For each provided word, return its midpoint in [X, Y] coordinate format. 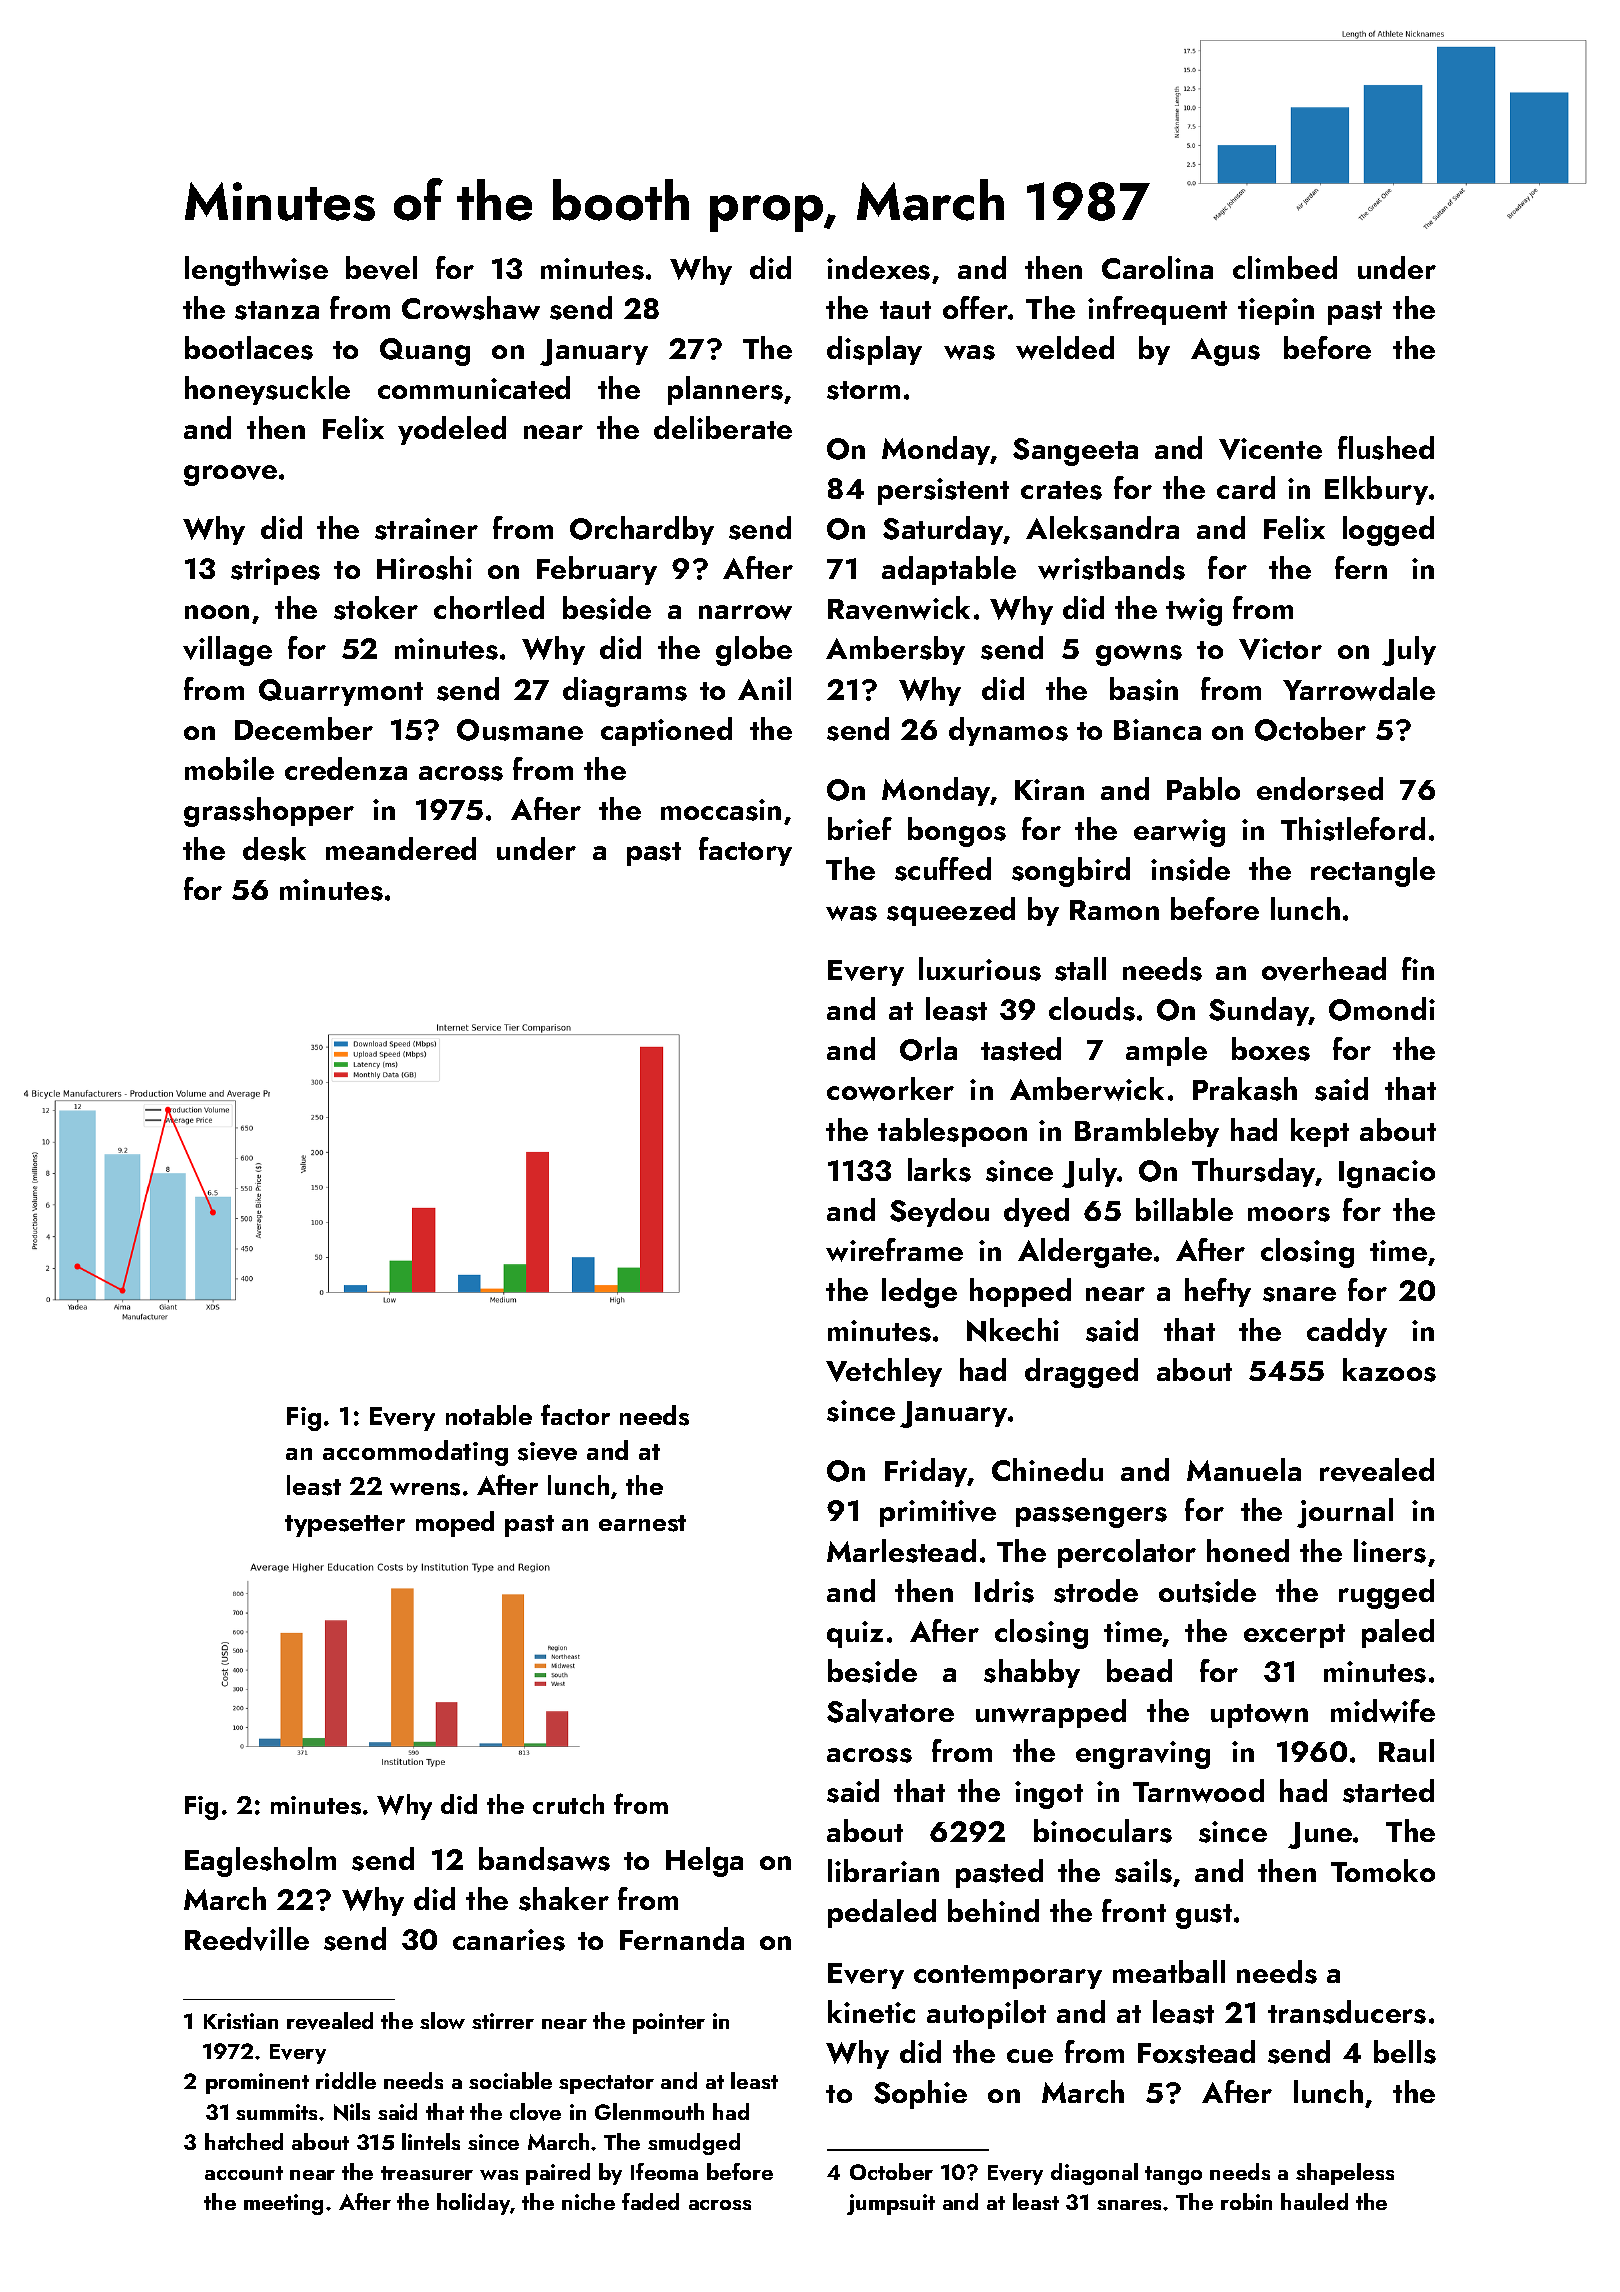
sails [1143, 1871]
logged [1388, 531]
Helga [704, 1862]
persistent [943, 491]
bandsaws [544, 1859]
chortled [489, 607]
